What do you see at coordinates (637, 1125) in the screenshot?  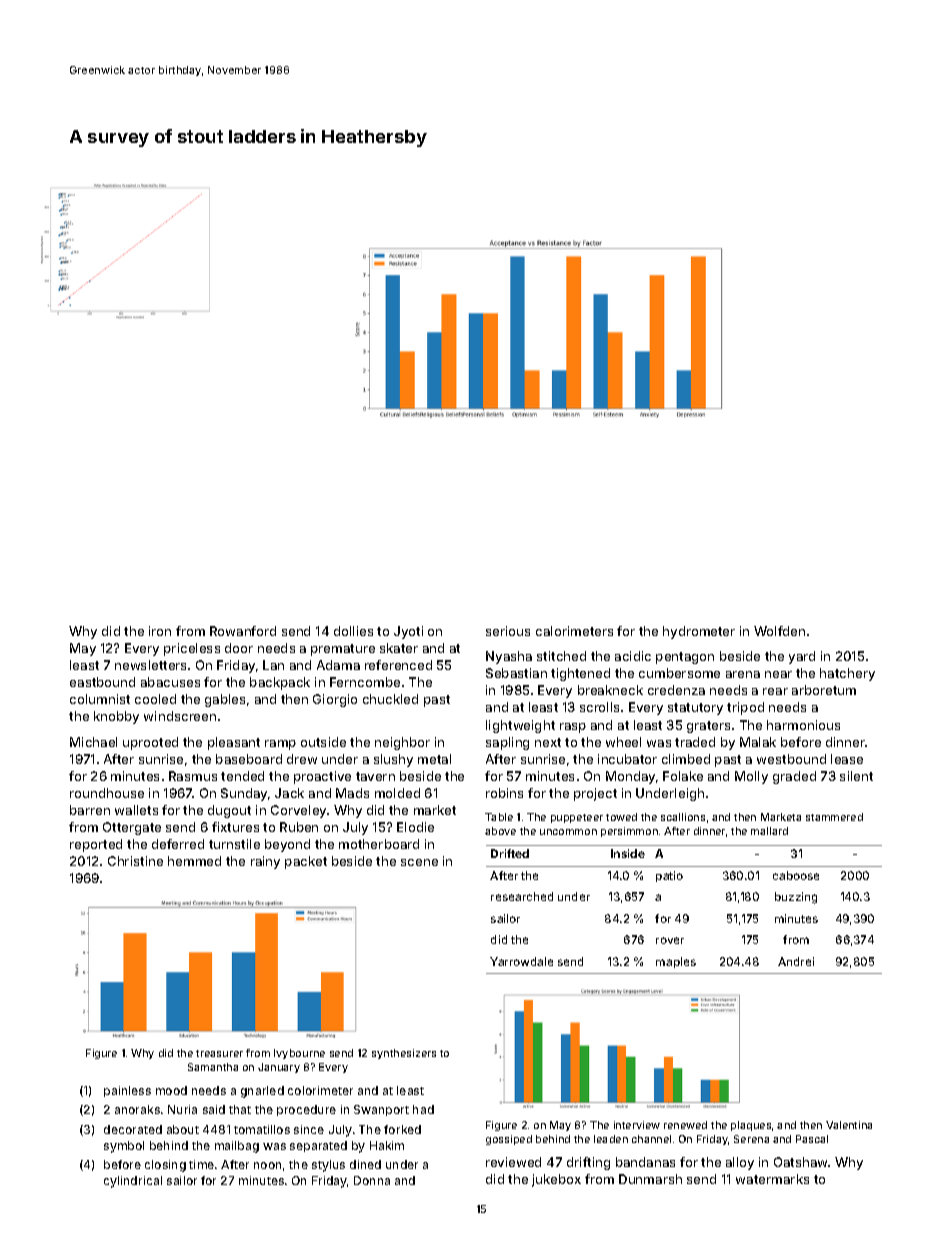 I see `interview` at bounding box center [637, 1125].
